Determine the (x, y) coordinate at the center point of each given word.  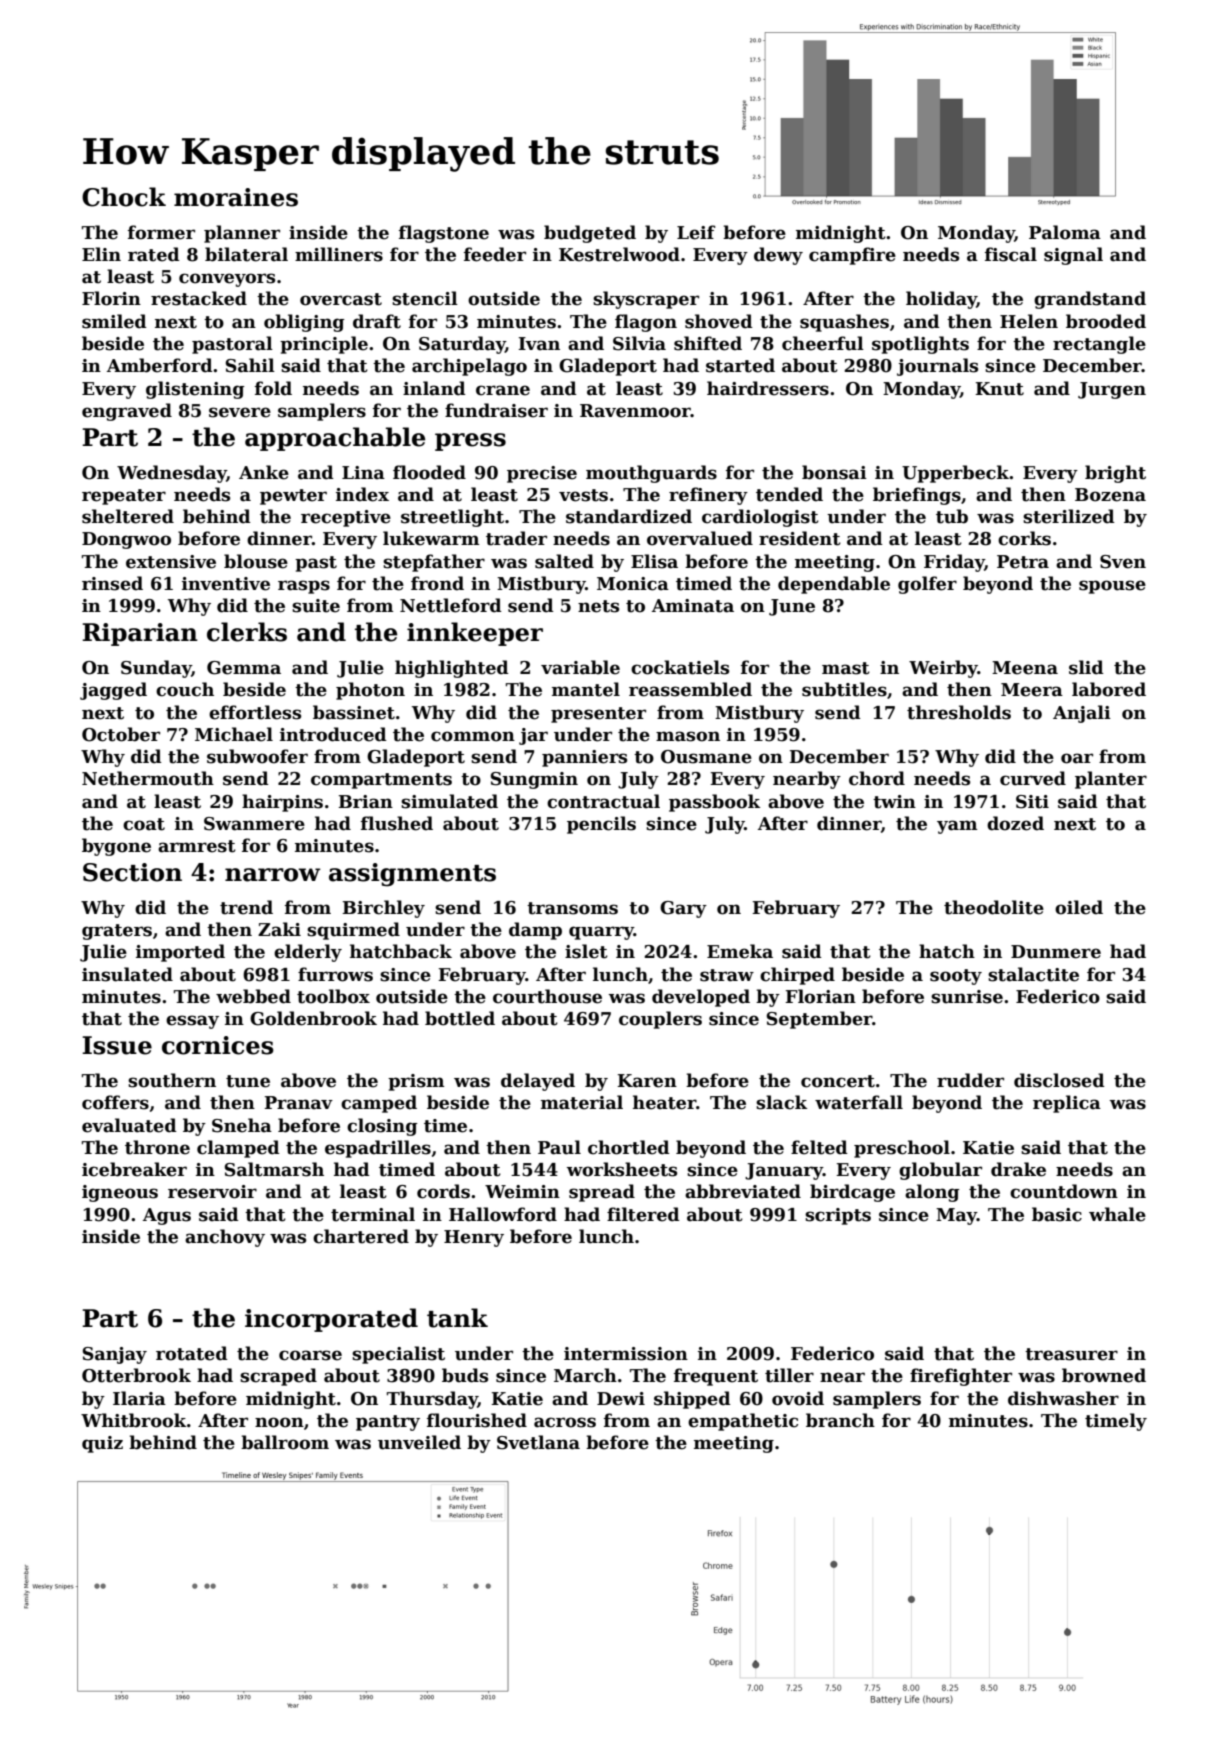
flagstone (444, 234)
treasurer (1071, 1354)
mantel (586, 689)
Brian (365, 802)
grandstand (1090, 300)
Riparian (140, 634)
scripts (838, 1216)
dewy (778, 256)
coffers (115, 1102)
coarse (310, 1355)
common (473, 736)
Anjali (1082, 714)
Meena (1025, 668)
